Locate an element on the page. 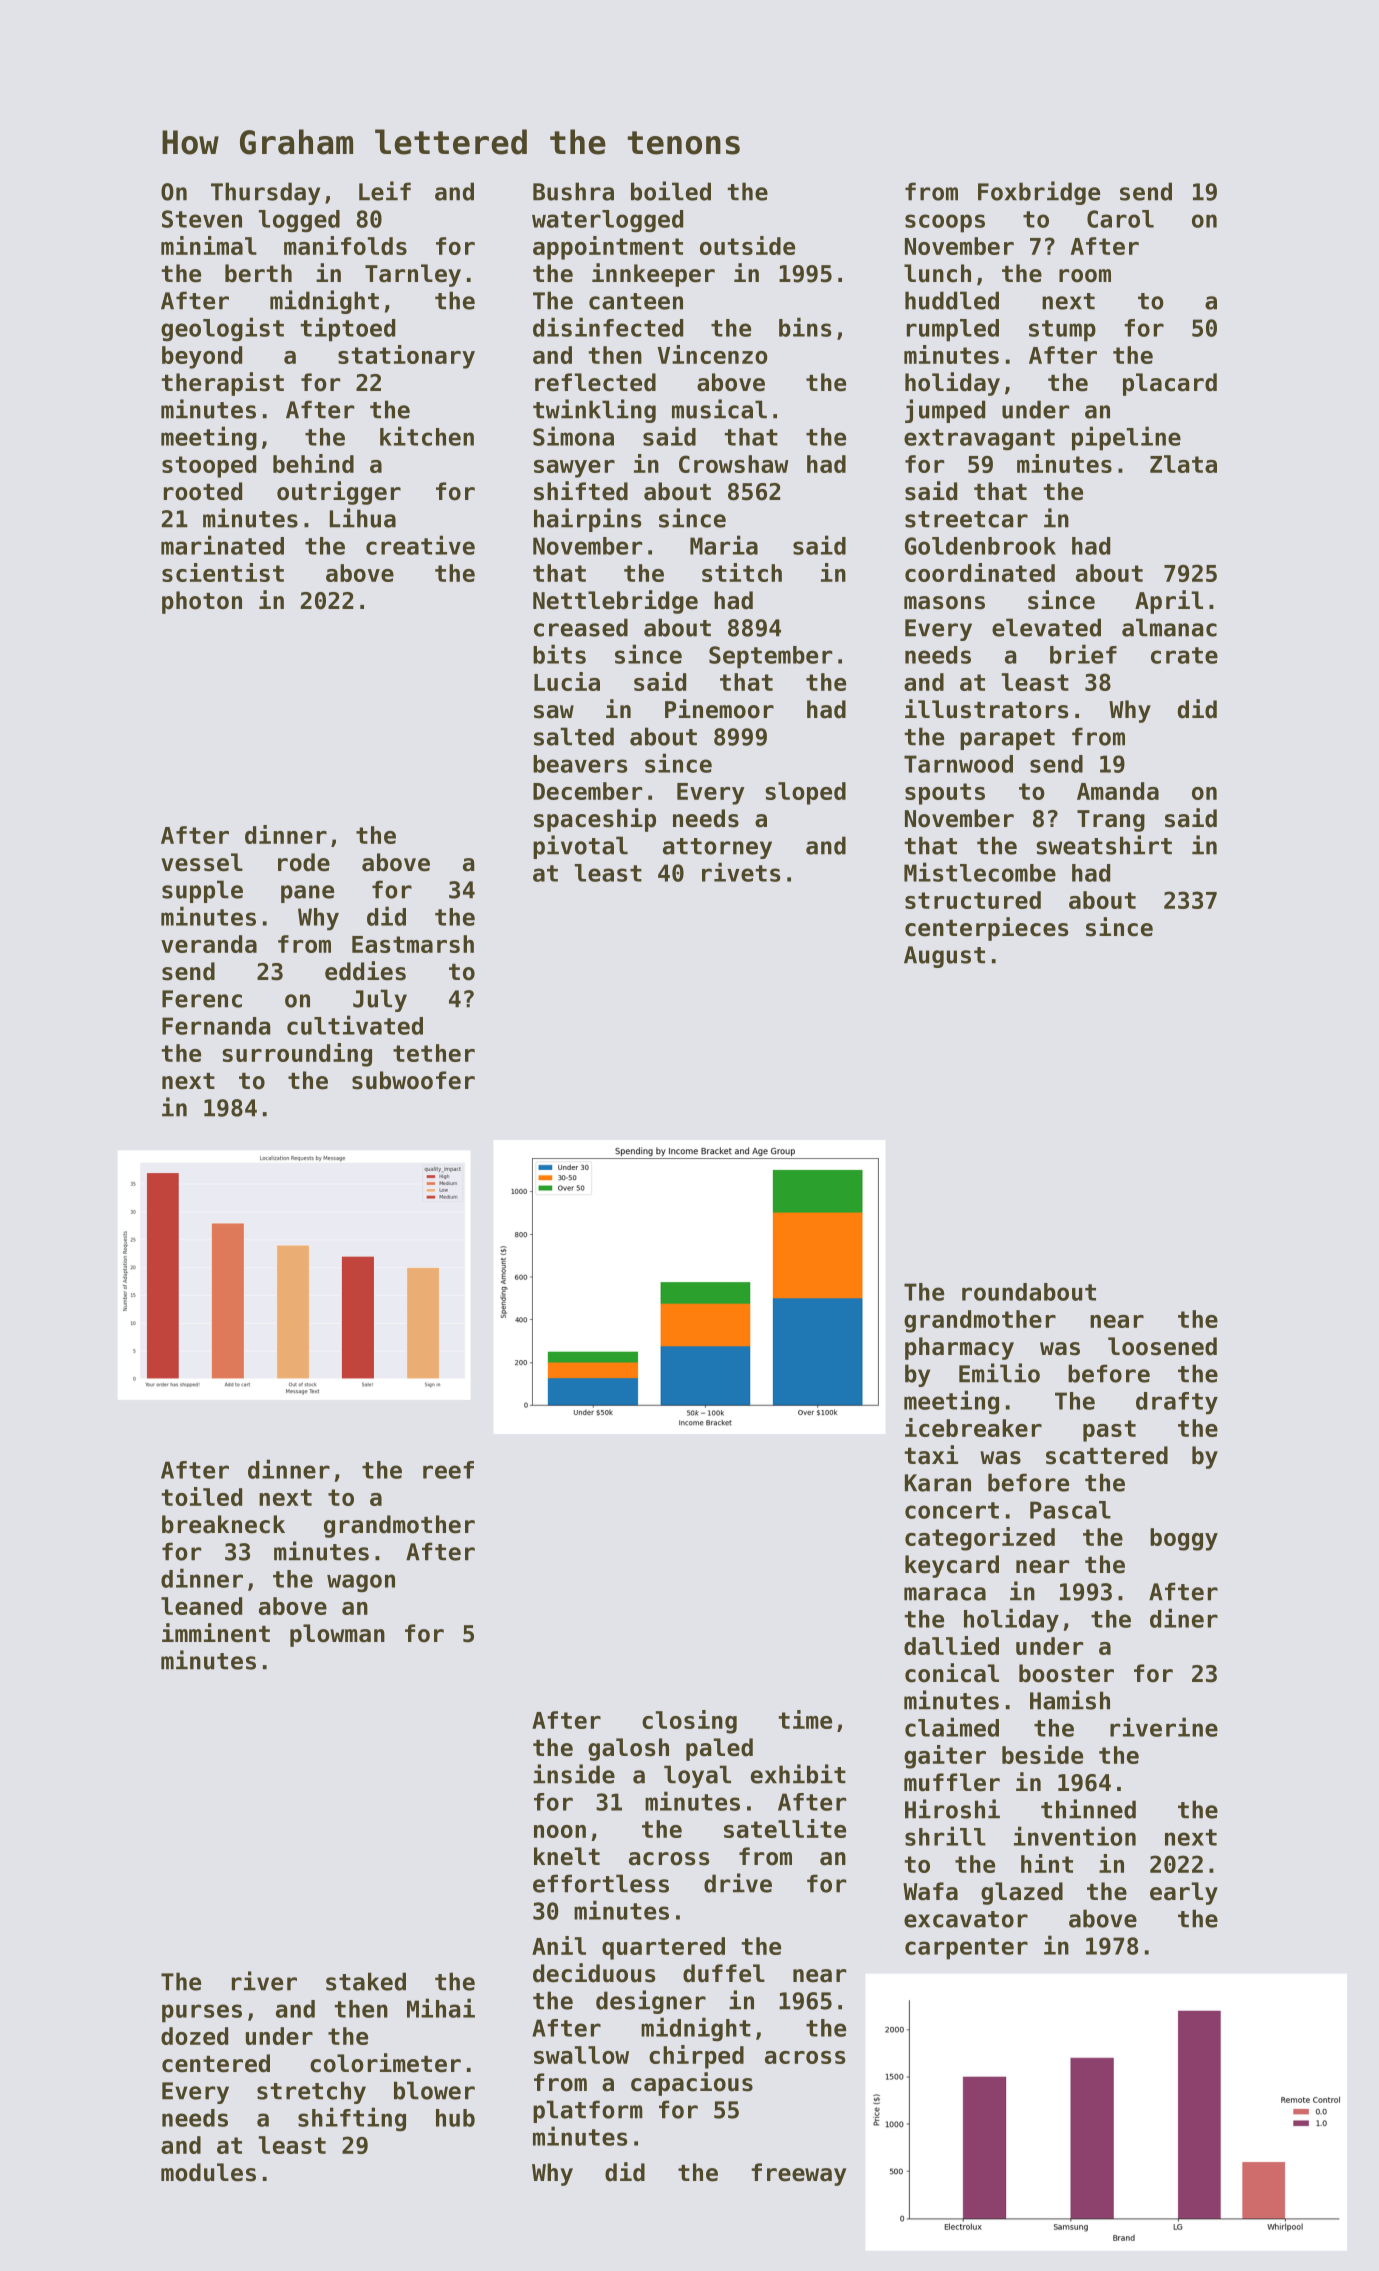 This document has height=2271, width=1379. modules is located at coordinates (208, 2172).
